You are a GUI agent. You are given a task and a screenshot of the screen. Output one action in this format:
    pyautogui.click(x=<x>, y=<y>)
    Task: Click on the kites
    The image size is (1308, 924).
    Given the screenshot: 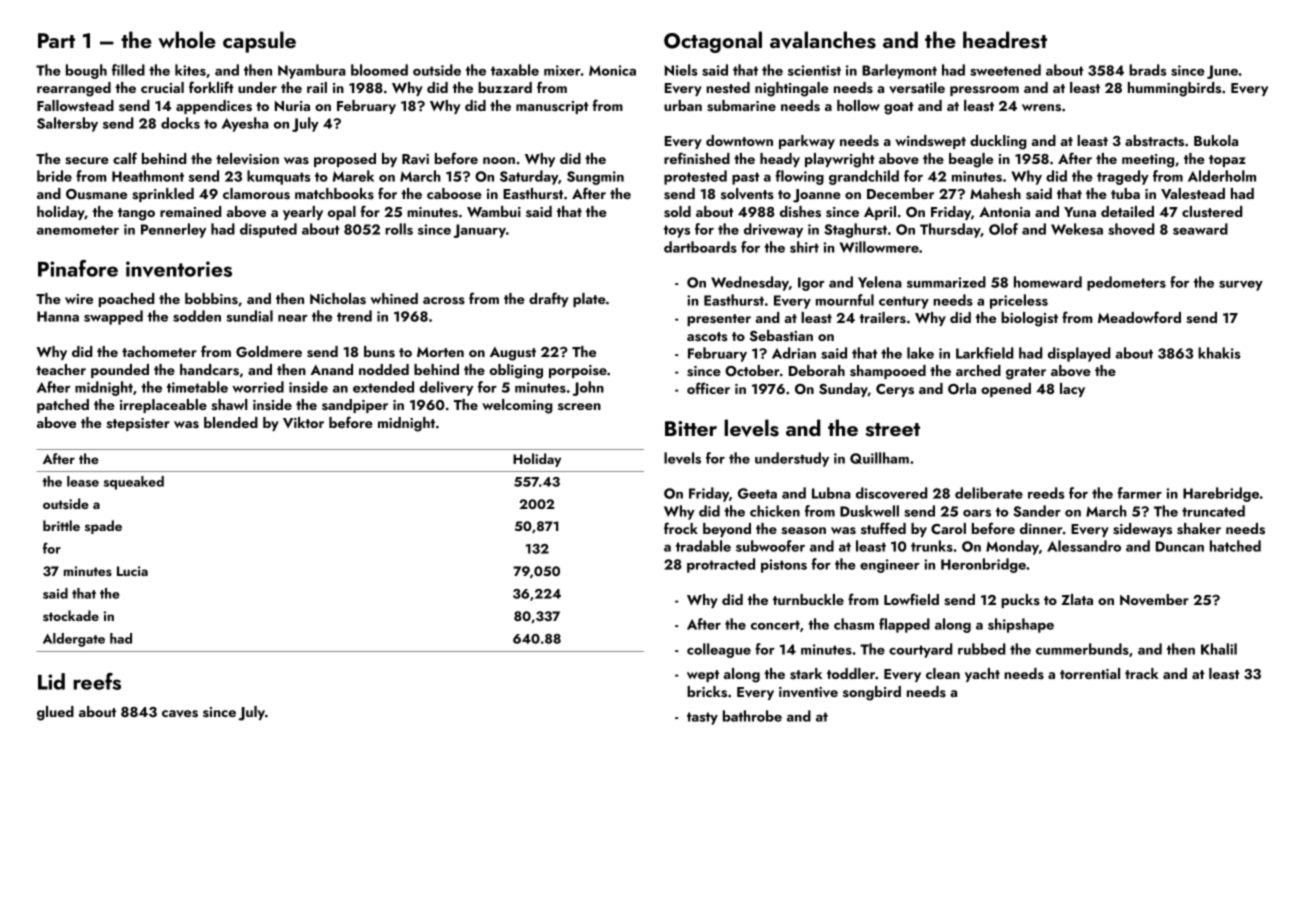 What is the action you would take?
    pyautogui.click(x=190, y=70)
